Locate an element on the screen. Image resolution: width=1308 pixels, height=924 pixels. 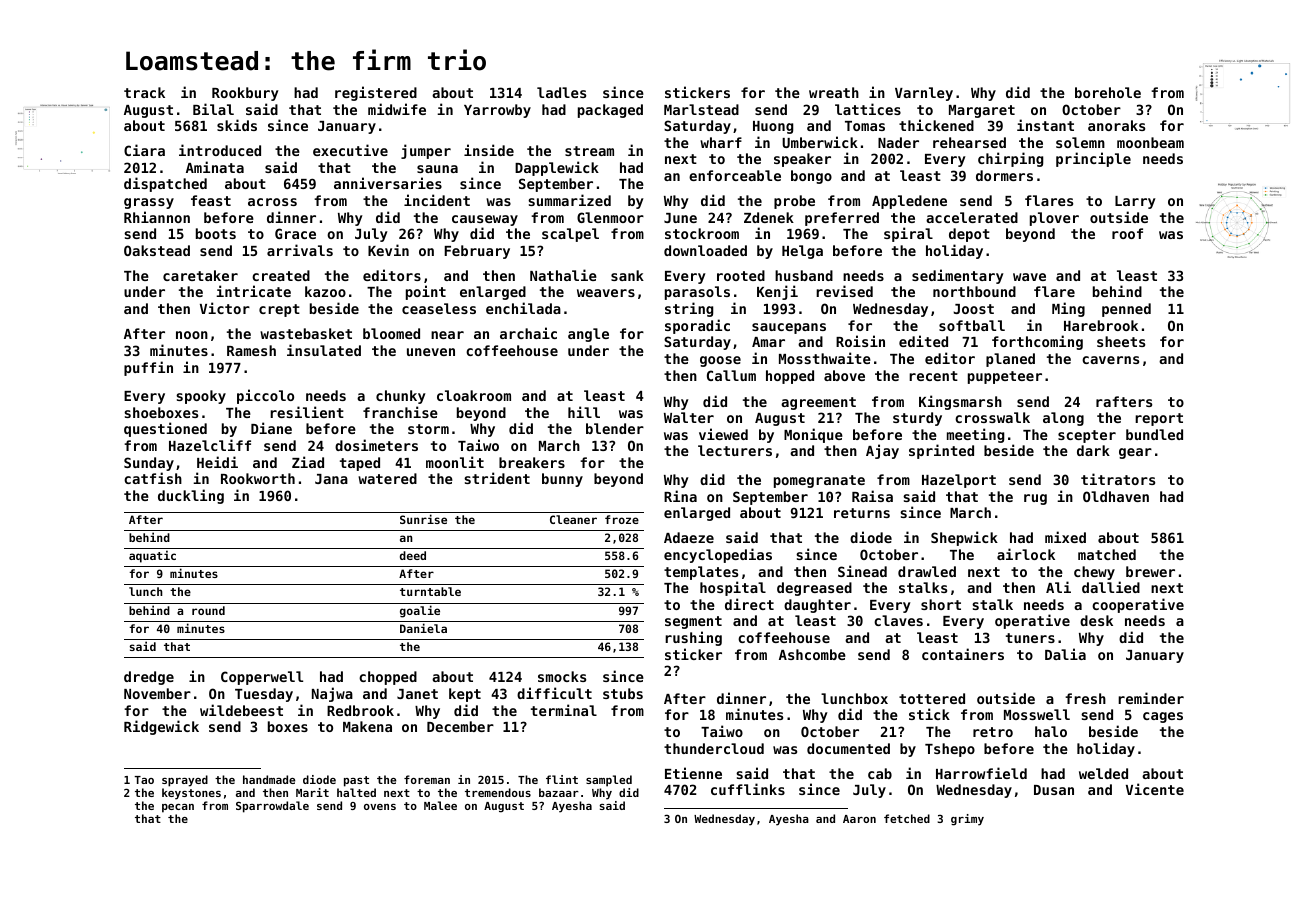
cufflinks is located at coordinates (748, 789).
